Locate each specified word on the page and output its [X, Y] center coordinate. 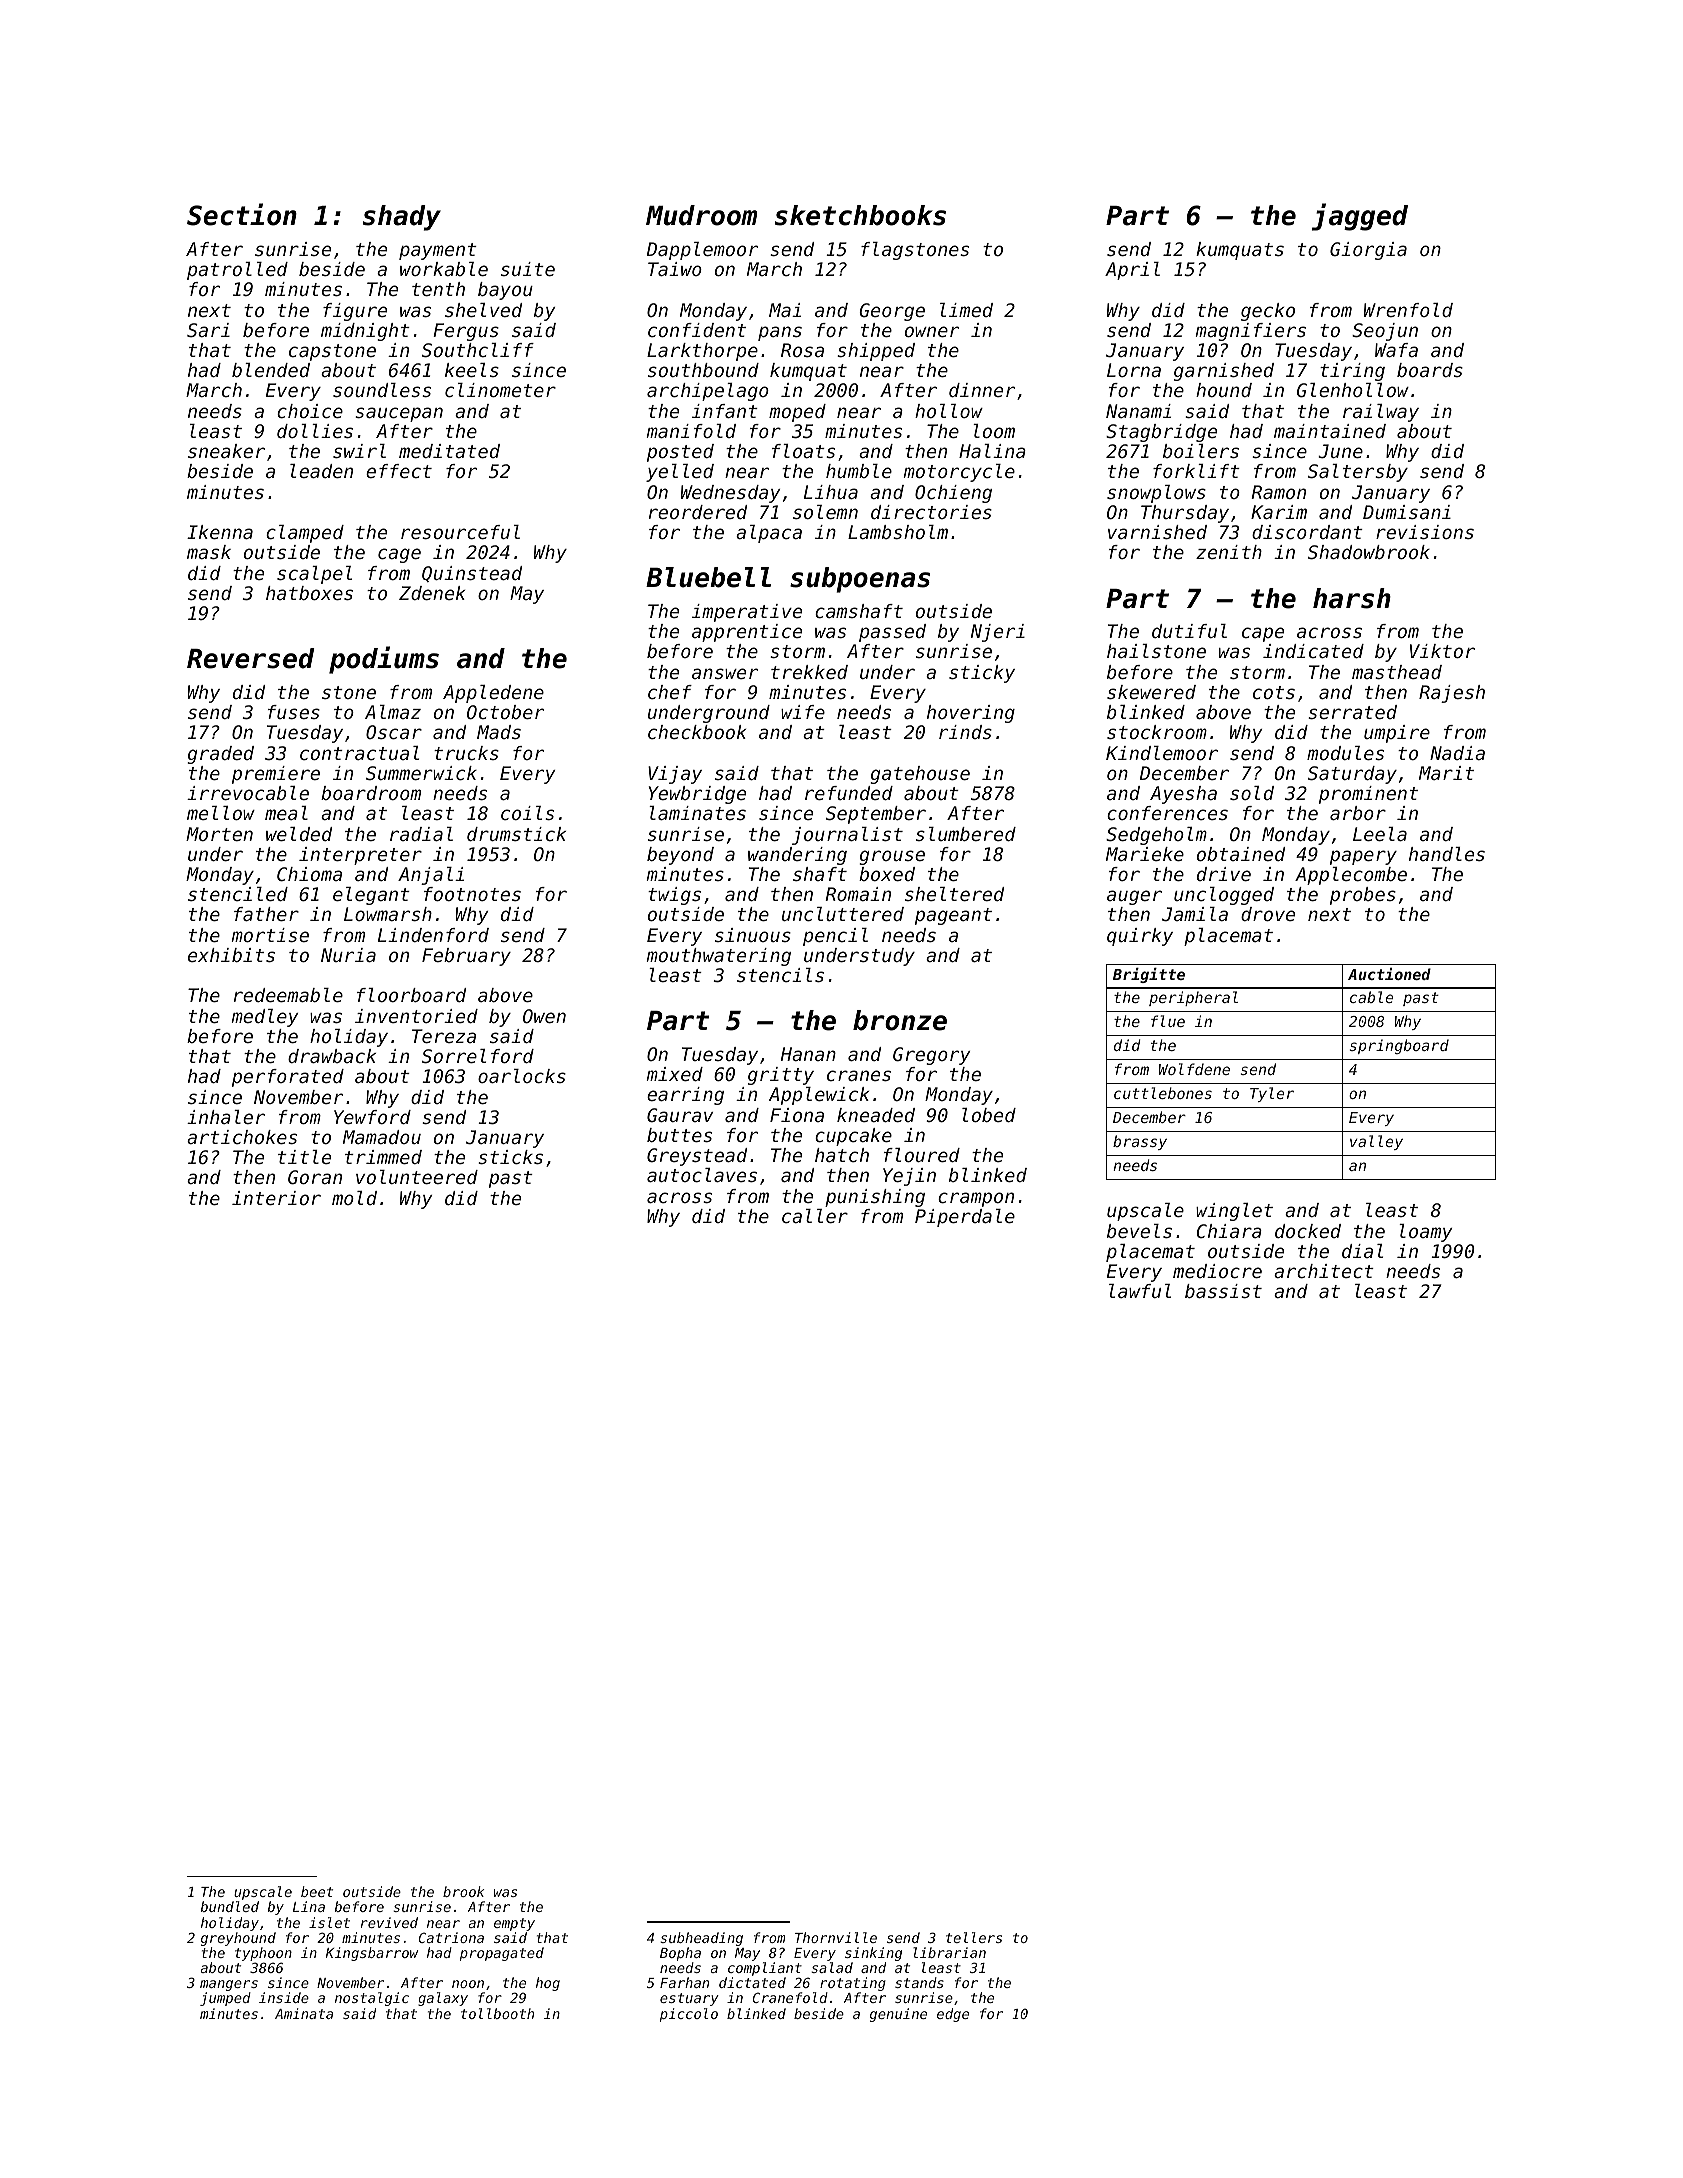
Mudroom [701, 215]
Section [242, 214]
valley [1376, 1142]
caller [815, 1216]
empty [514, 1924]
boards [1430, 370]
